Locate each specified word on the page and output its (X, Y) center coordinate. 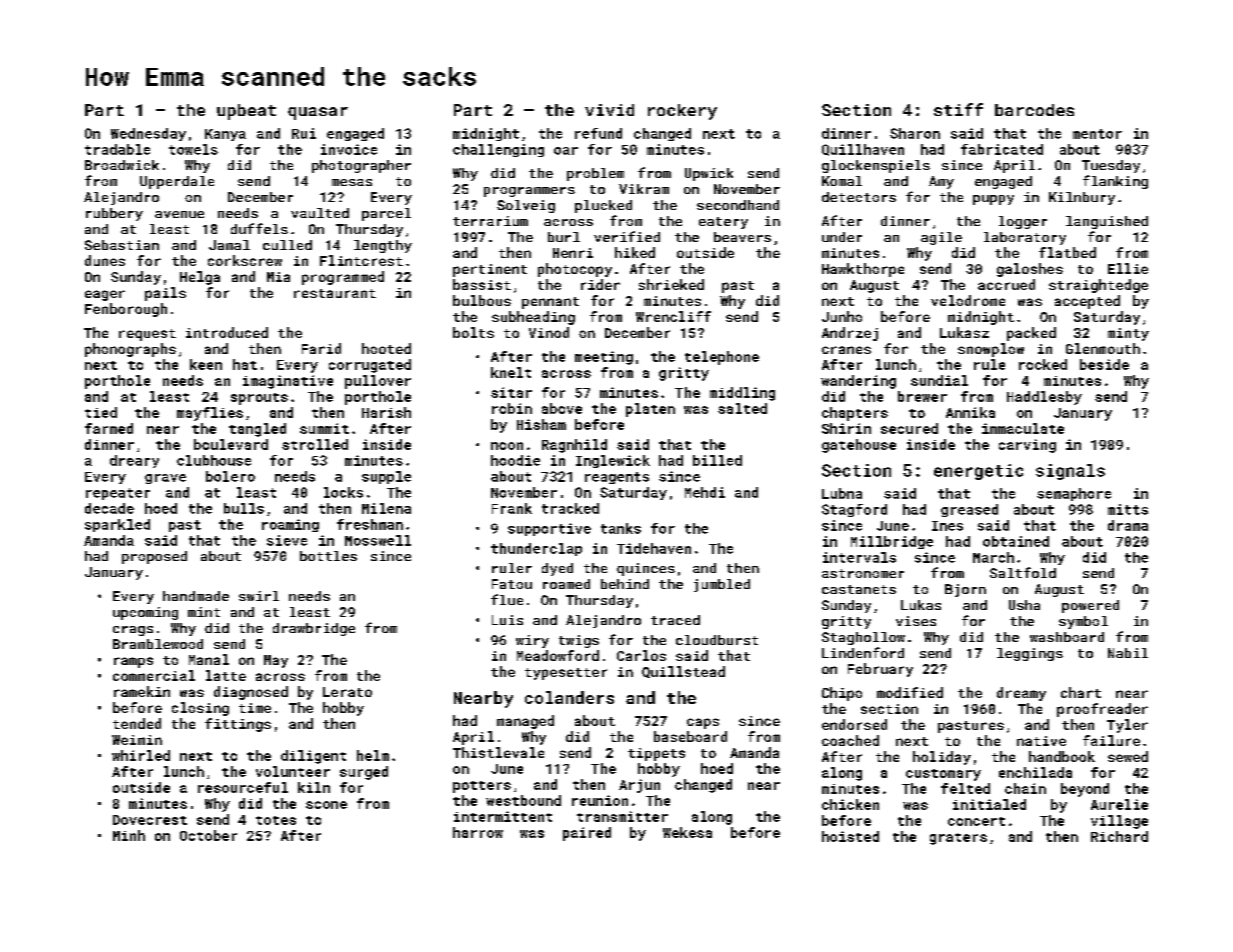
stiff (958, 109)
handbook (1062, 756)
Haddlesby (1044, 398)
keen (206, 364)
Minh (129, 835)
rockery (682, 112)
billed (717, 460)
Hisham (541, 424)
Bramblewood (158, 644)
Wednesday (148, 134)
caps (703, 723)
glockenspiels (876, 166)
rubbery (114, 214)
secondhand (738, 205)
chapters (855, 414)
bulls (244, 508)
